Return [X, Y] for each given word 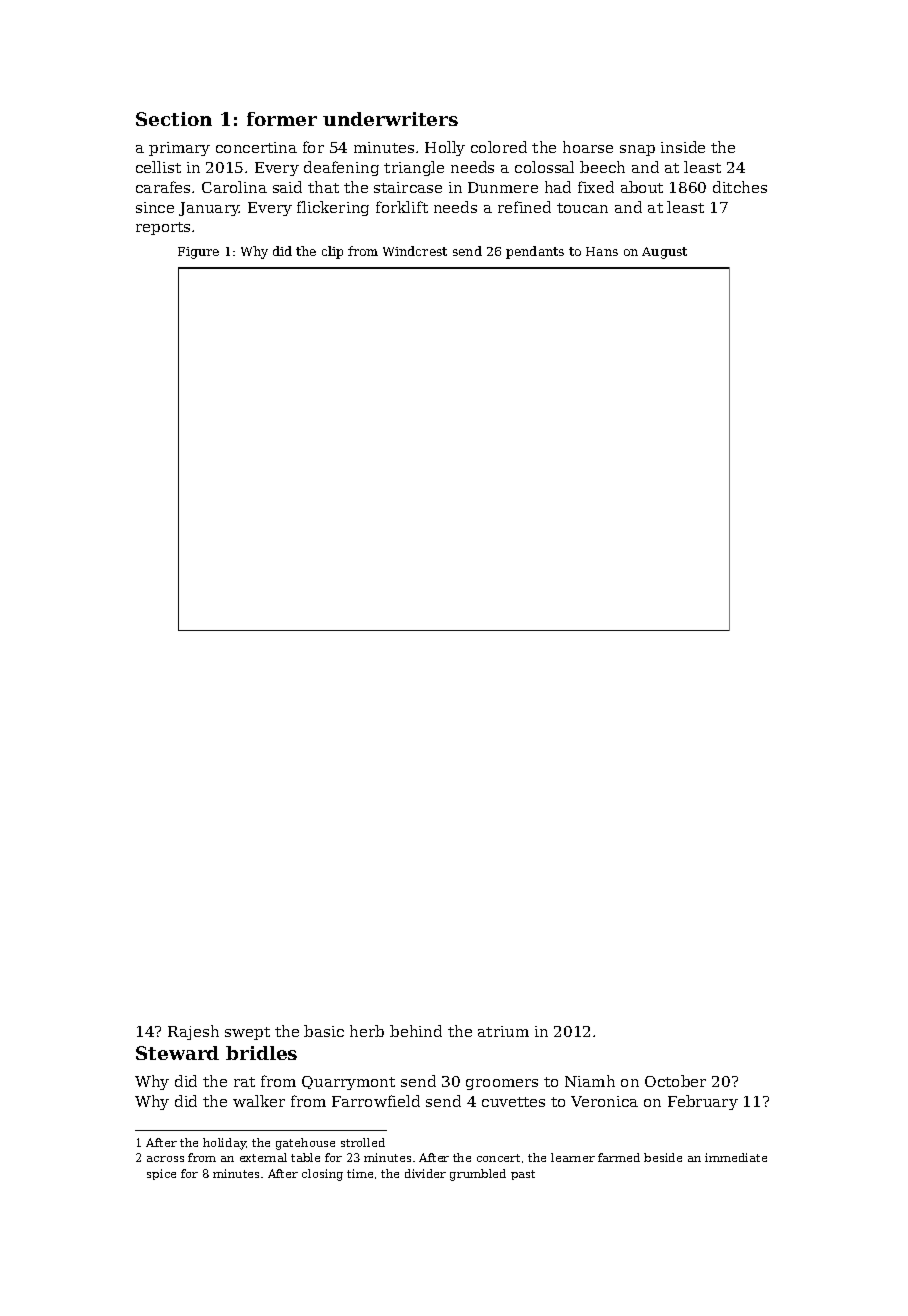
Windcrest [415, 251]
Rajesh [193, 1032]
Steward [177, 1053]
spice [161, 1174]
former [282, 119]
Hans [602, 251]
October [675, 1081]
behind [416, 1031]
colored [499, 147]
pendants [535, 252]
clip [332, 252]
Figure [198, 253]
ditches [740, 187]
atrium [503, 1031]
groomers [502, 1084]
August [664, 253]
